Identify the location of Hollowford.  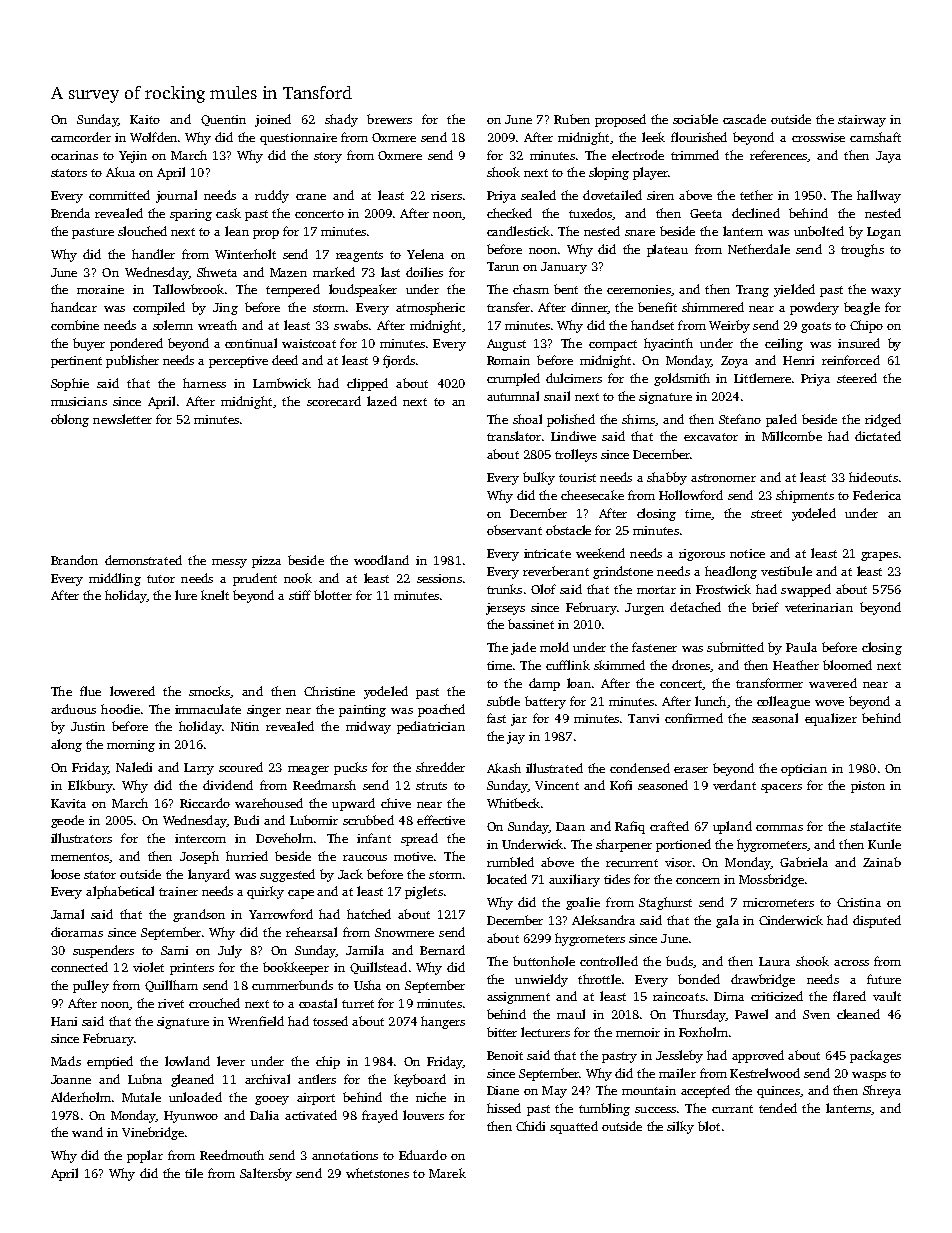
(691, 495).
